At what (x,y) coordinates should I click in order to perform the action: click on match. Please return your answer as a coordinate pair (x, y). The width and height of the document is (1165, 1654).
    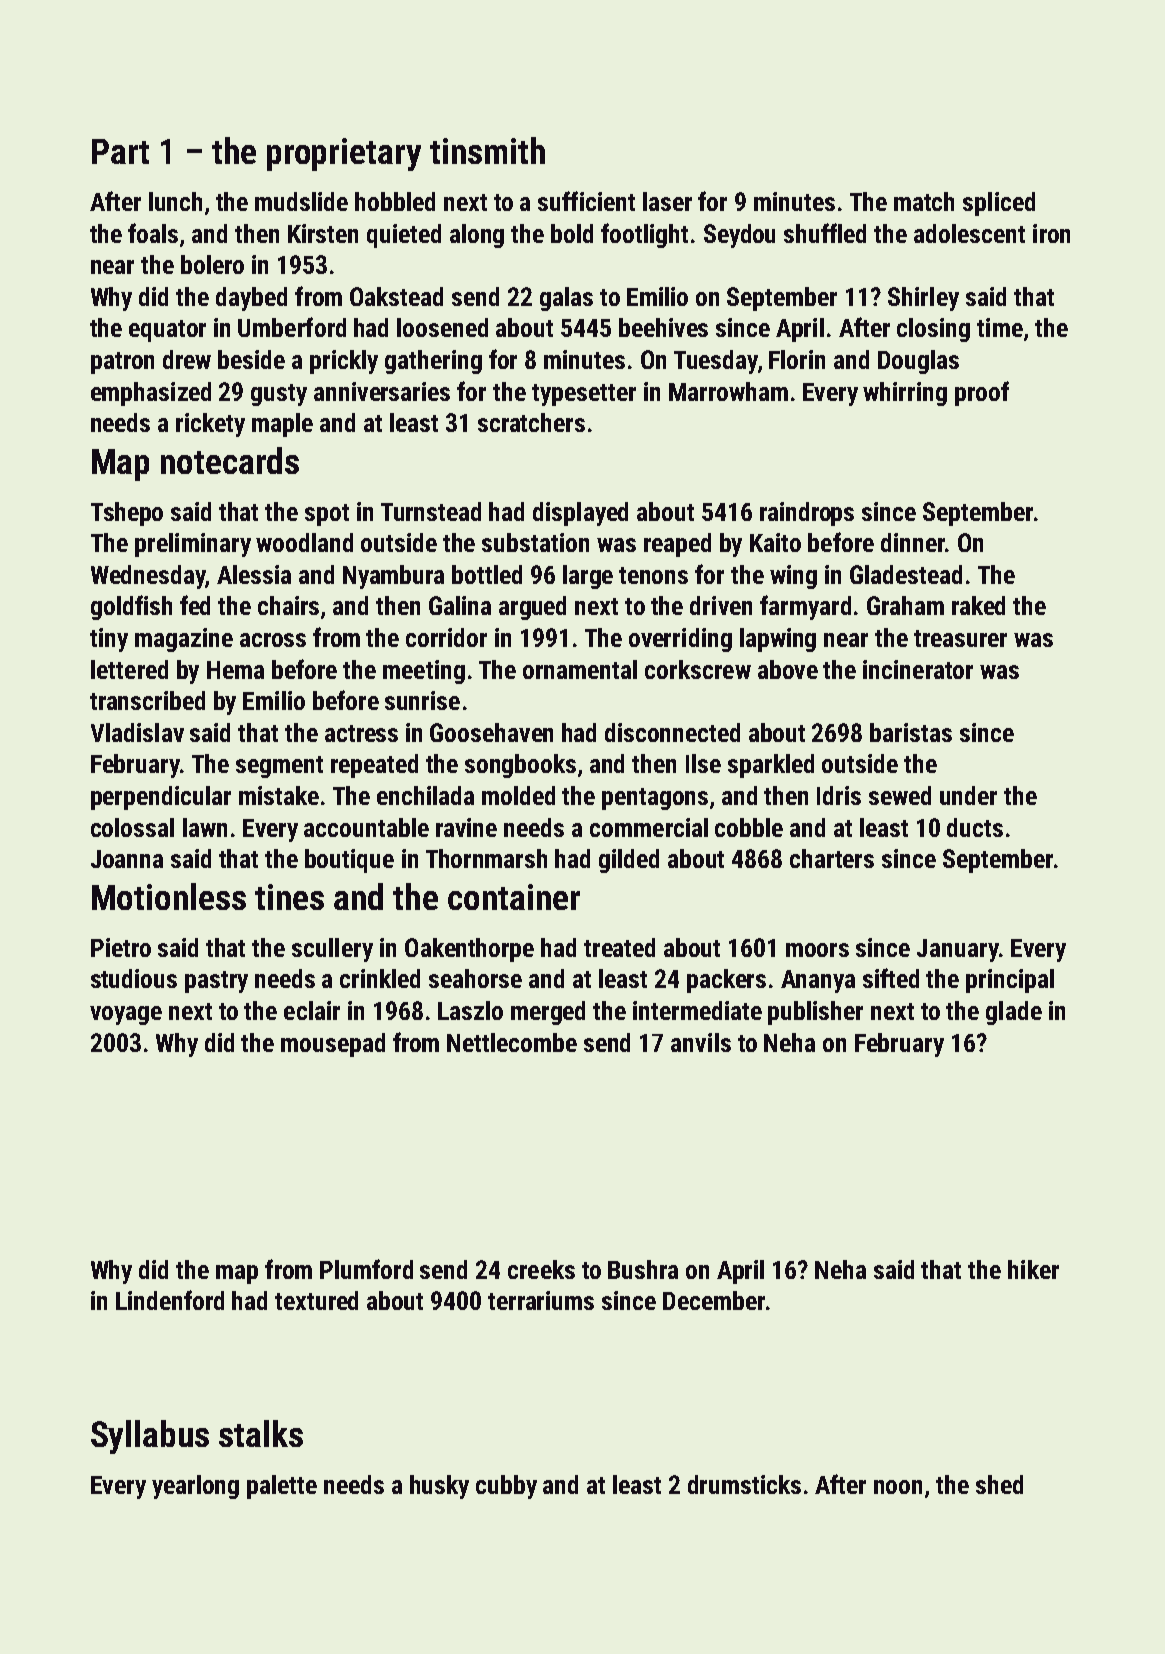
    Looking at the image, I should click on (924, 201).
